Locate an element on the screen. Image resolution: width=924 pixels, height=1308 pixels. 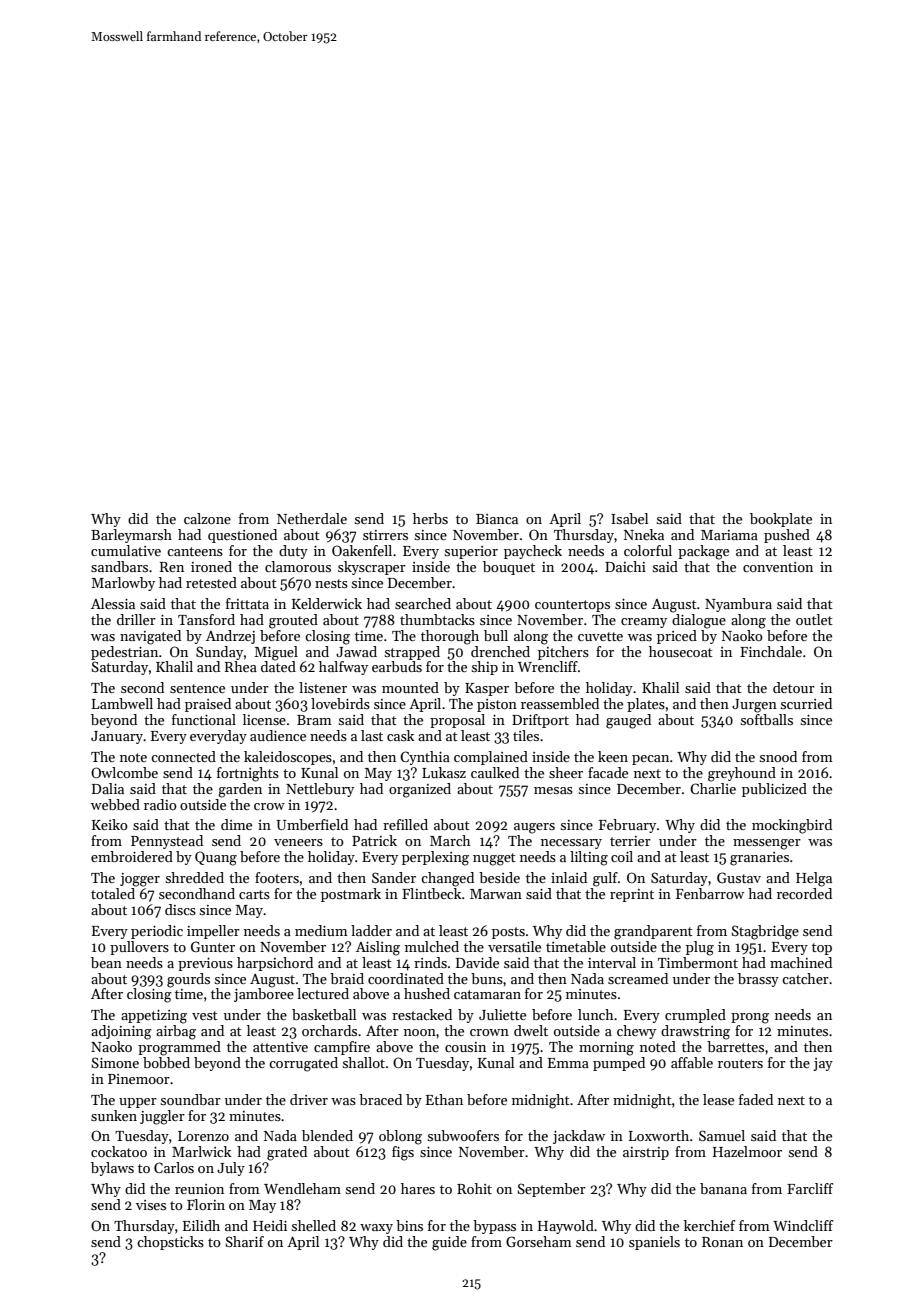
totaled is located at coordinates (113, 893).
